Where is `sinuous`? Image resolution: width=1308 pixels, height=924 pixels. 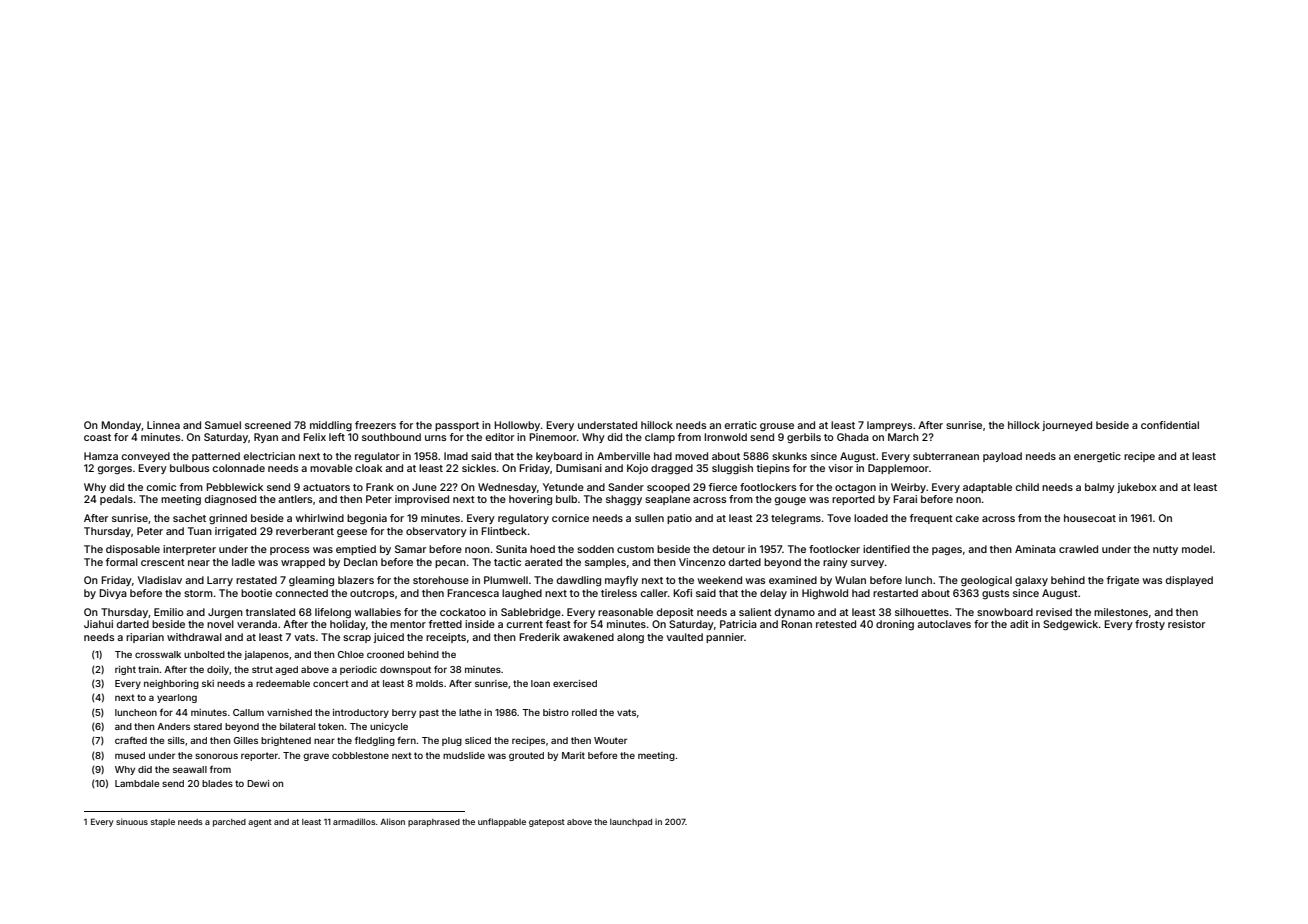
sinuous is located at coordinates (132, 821).
